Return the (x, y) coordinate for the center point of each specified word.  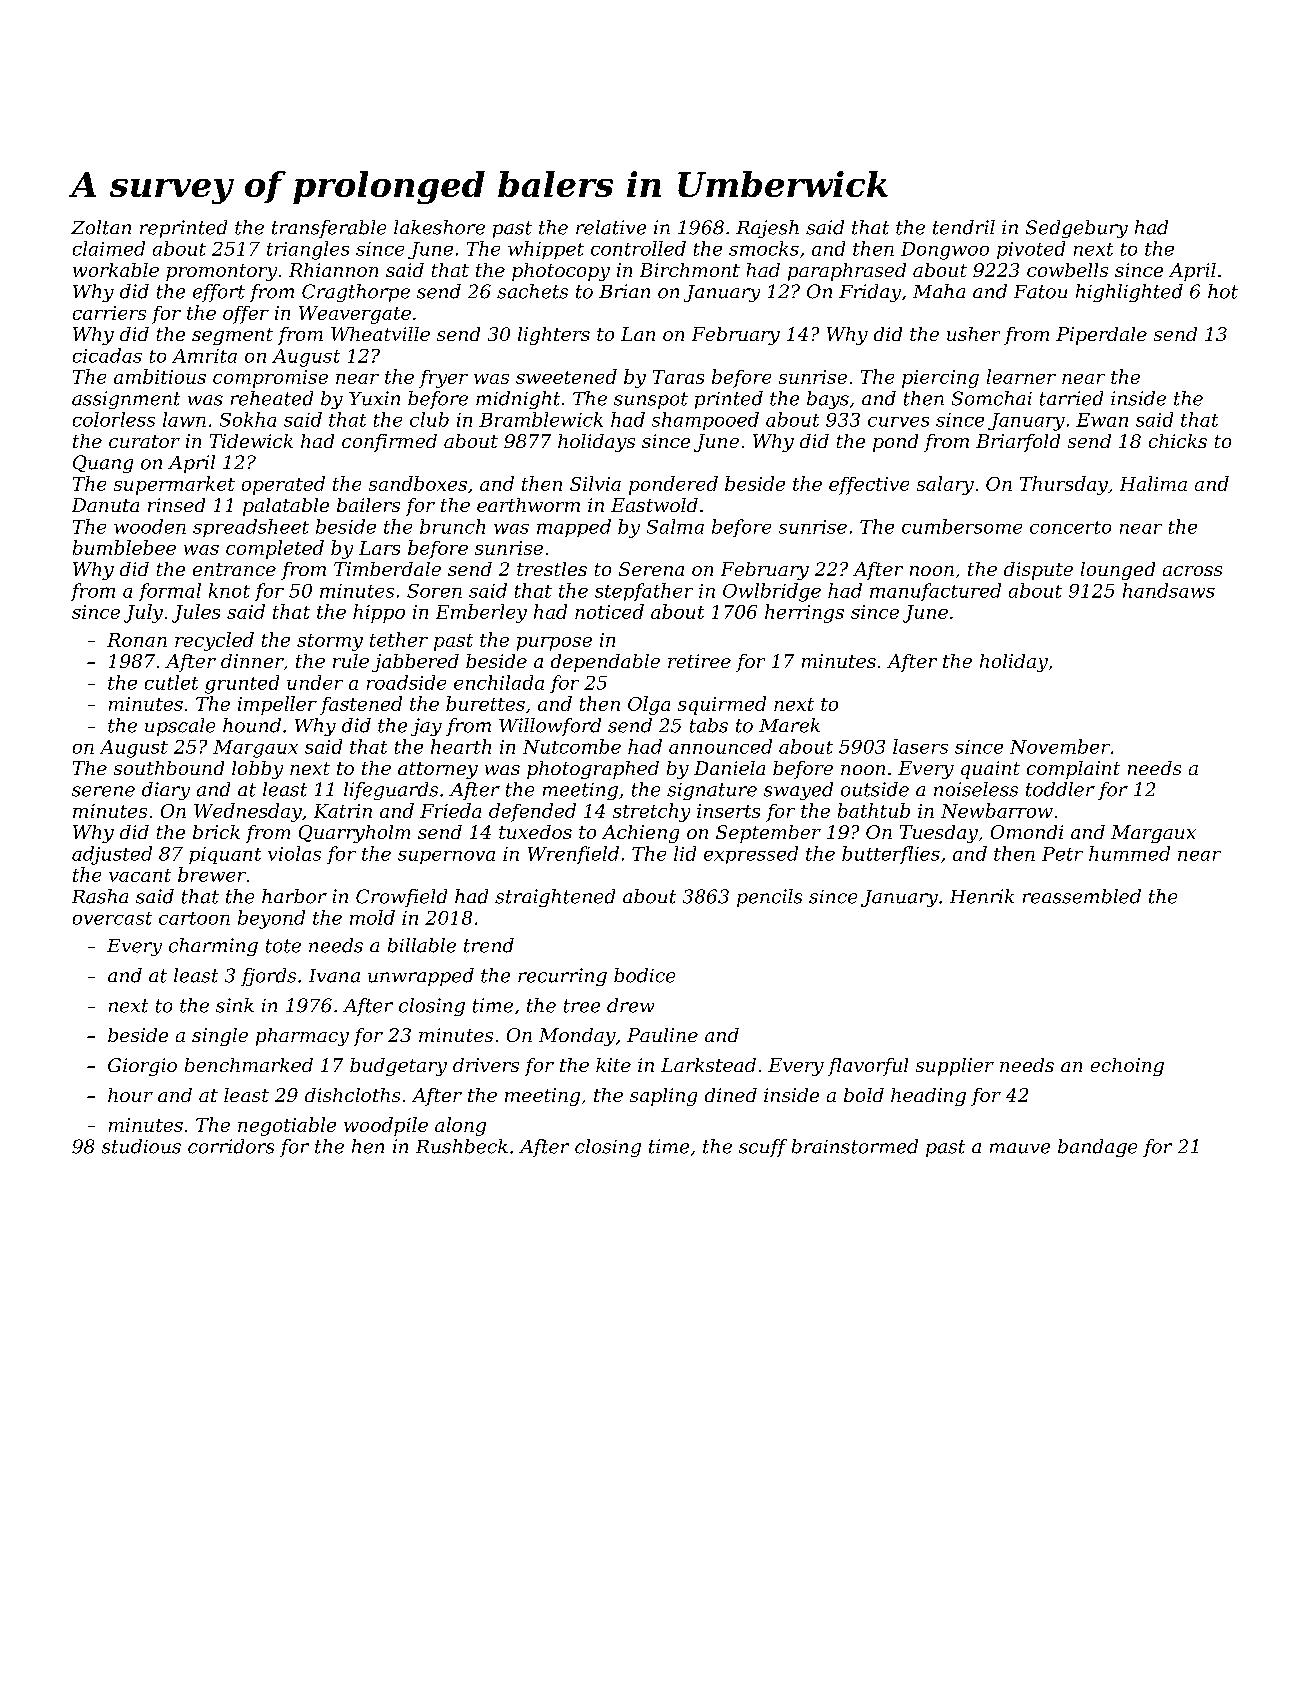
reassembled (1082, 896)
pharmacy (302, 1037)
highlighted (1129, 293)
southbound (169, 768)
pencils (769, 898)
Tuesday (939, 834)
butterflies (891, 855)
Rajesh (767, 229)
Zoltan (101, 227)
